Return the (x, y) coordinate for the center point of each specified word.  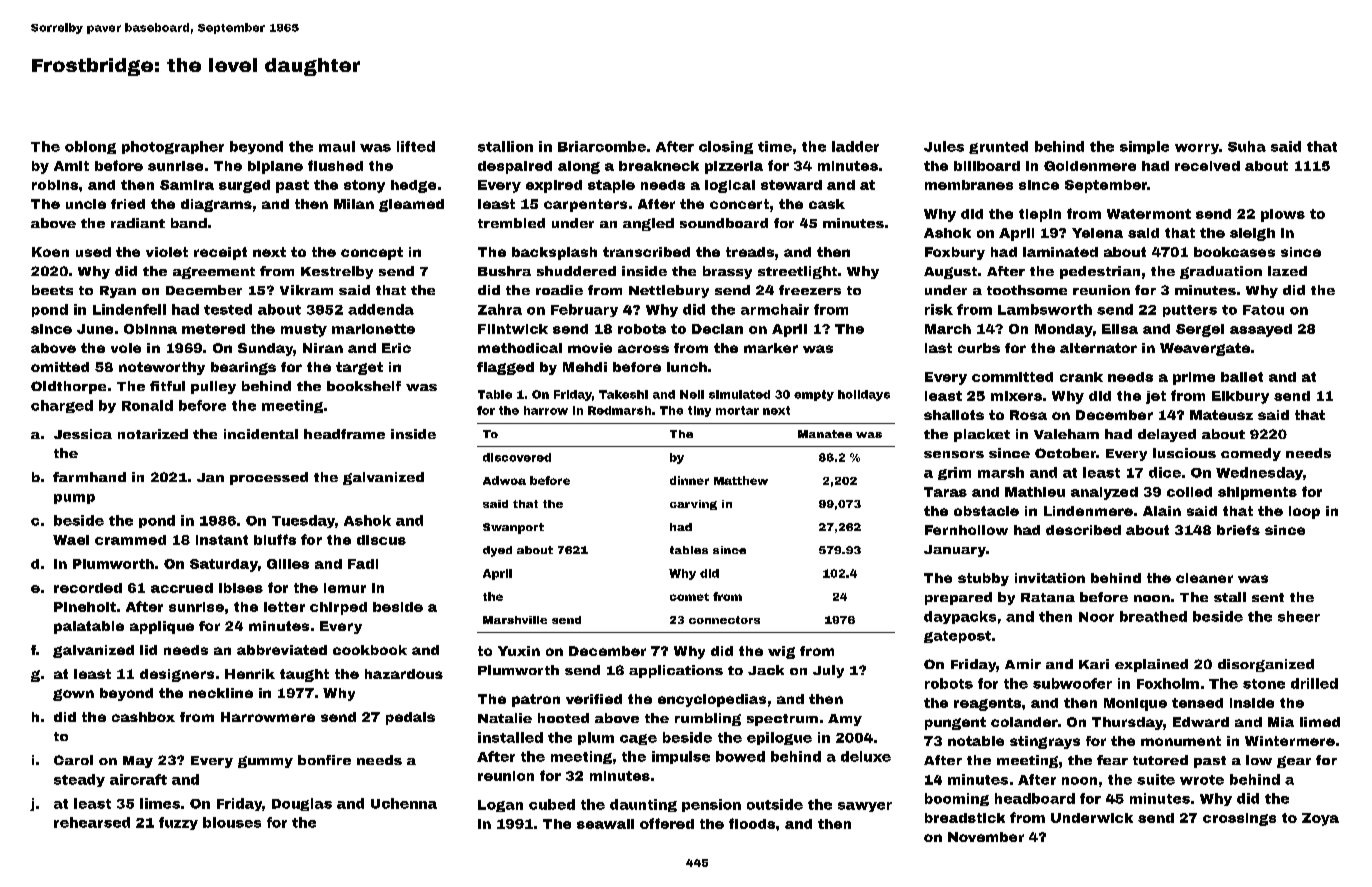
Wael (71, 540)
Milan (354, 204)
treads (750, 252)
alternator (1098, 348)
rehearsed (92, 822)
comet (689, 597)
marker (771, 348)
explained (1151, 665)
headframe (344, 434)
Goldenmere (1090, 166)
